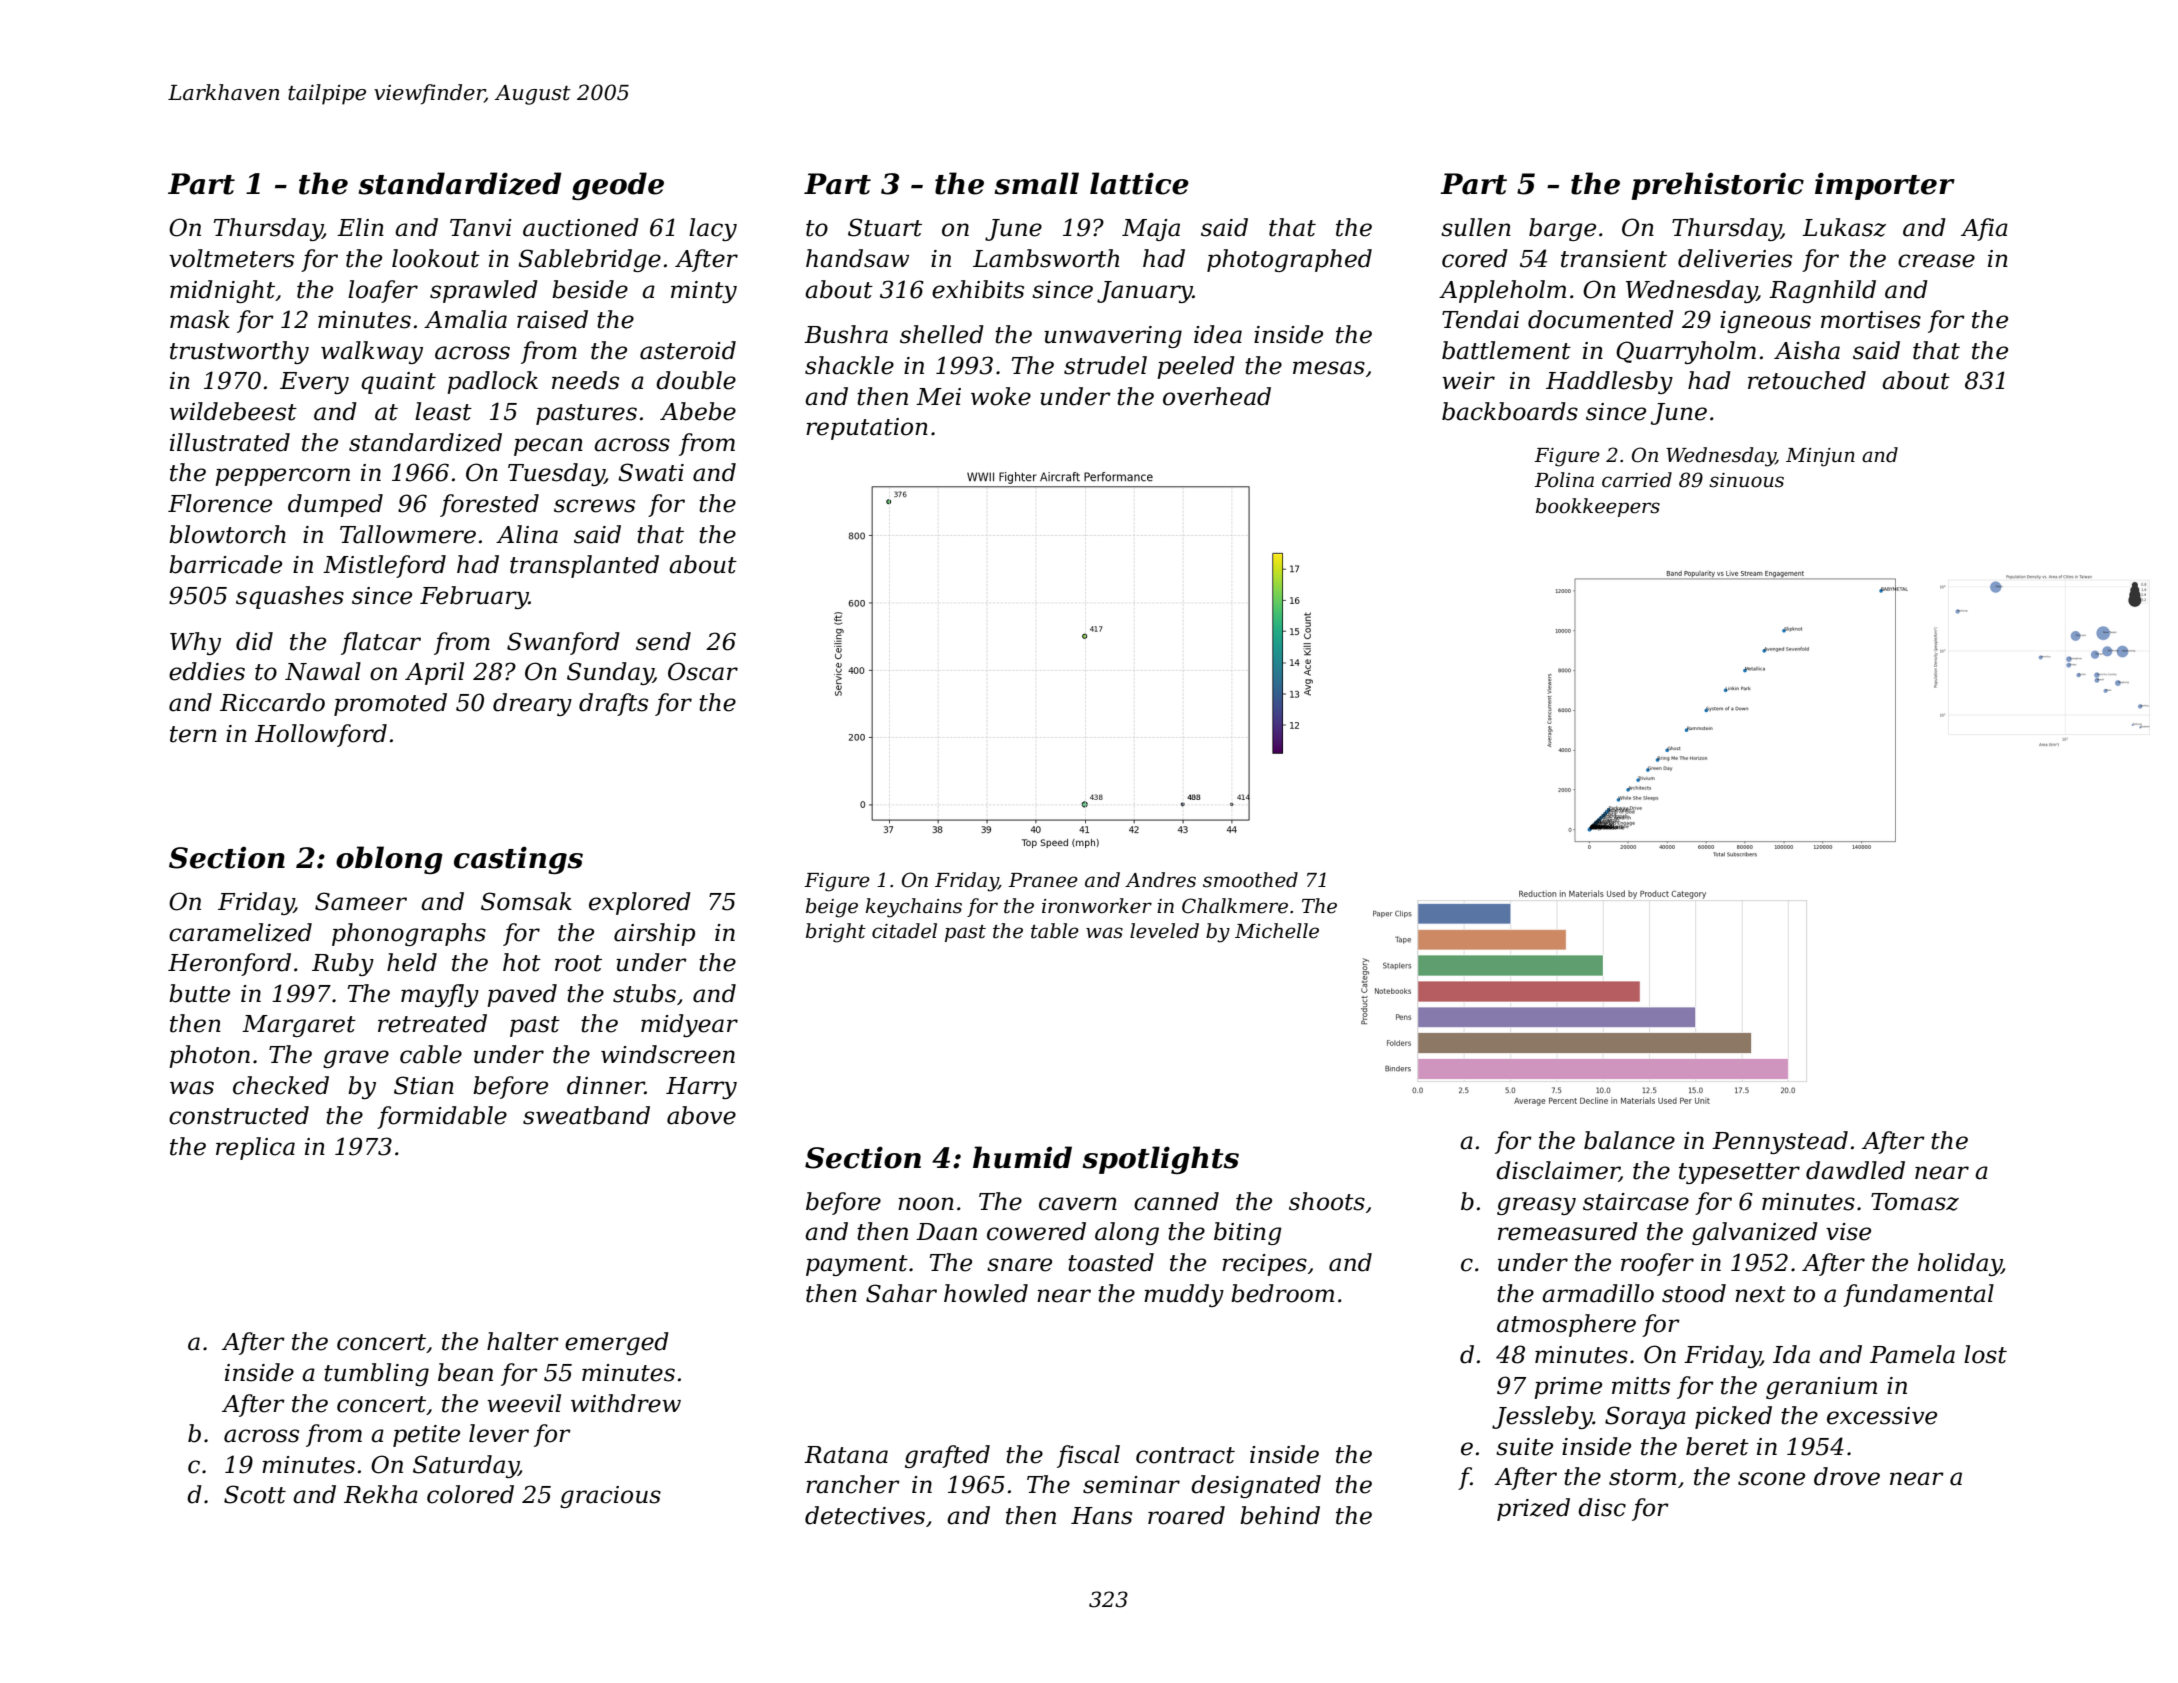 The image size is (2178, 1683). Describe the element at coordinates (381, 1494) in the document. I see `Rekha` at that location.
